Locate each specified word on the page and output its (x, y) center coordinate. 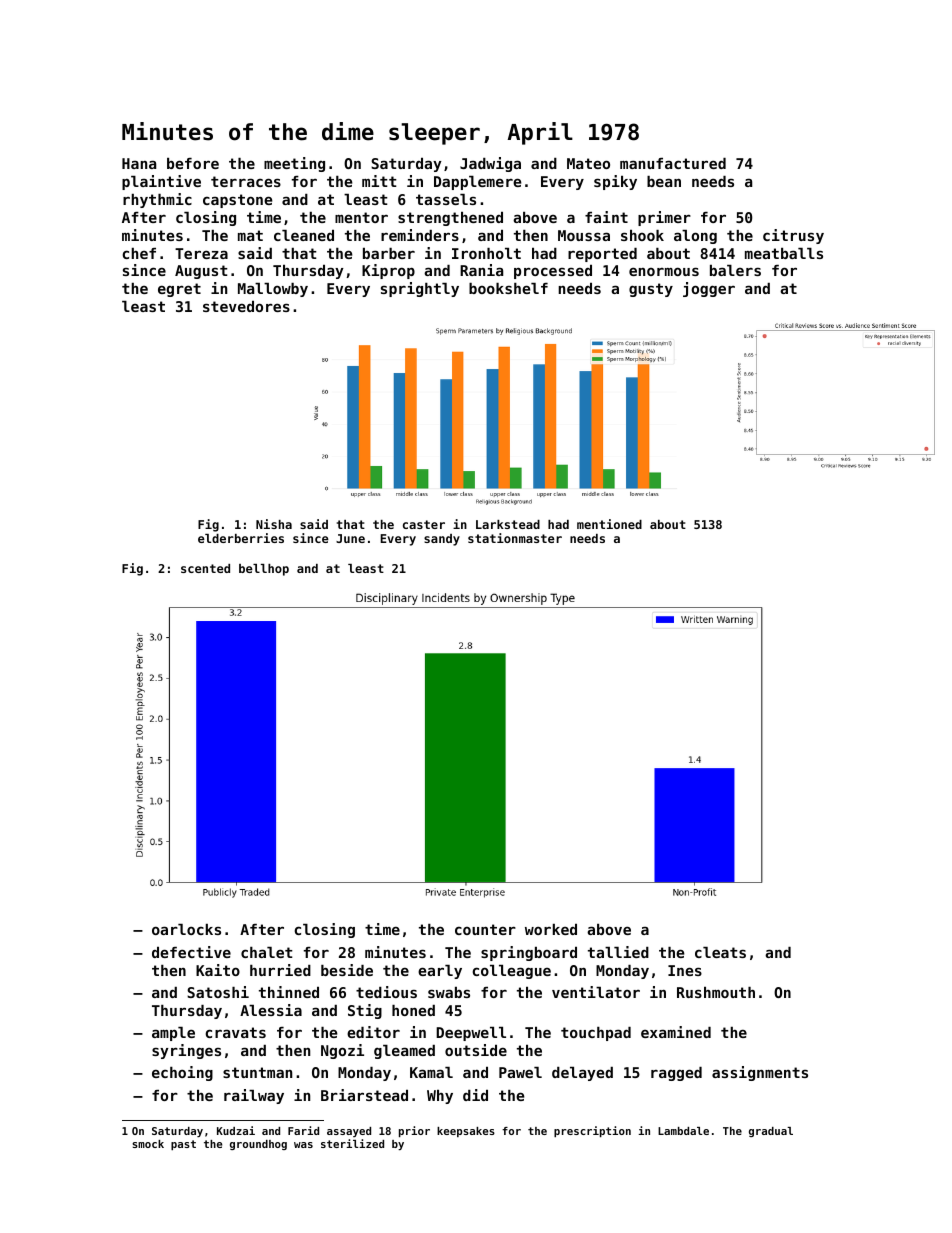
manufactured (673, 163)
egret (179, 290)
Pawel (520, 1072)
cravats (236, 1032)
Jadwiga (490, 164)
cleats (720, 952)
